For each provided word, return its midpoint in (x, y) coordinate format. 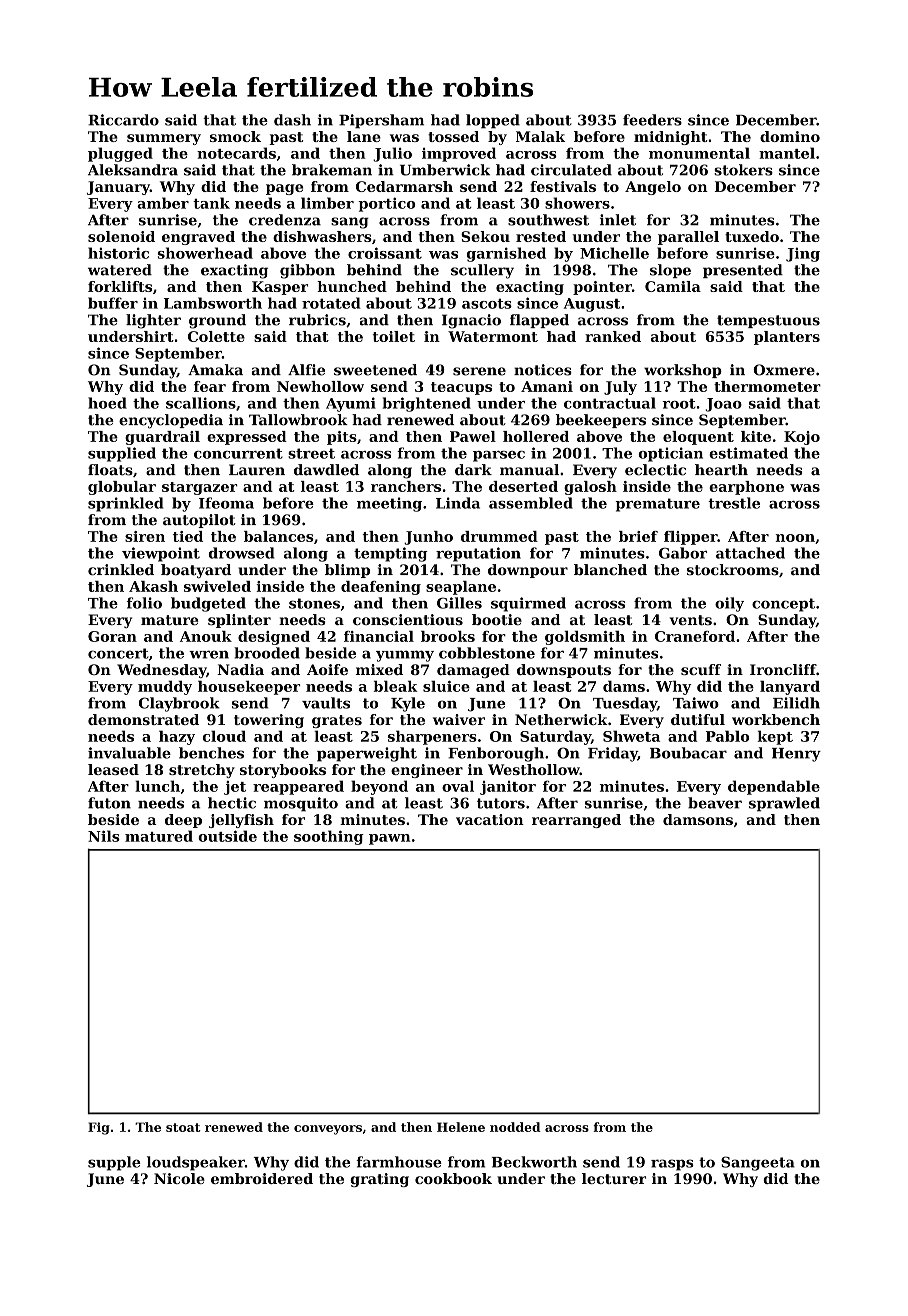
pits (342, 438)
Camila (673, 286)
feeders (652, 120)
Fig (99, 1128)
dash (292, 120)
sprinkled (125, 504)
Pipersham (381, 121)
